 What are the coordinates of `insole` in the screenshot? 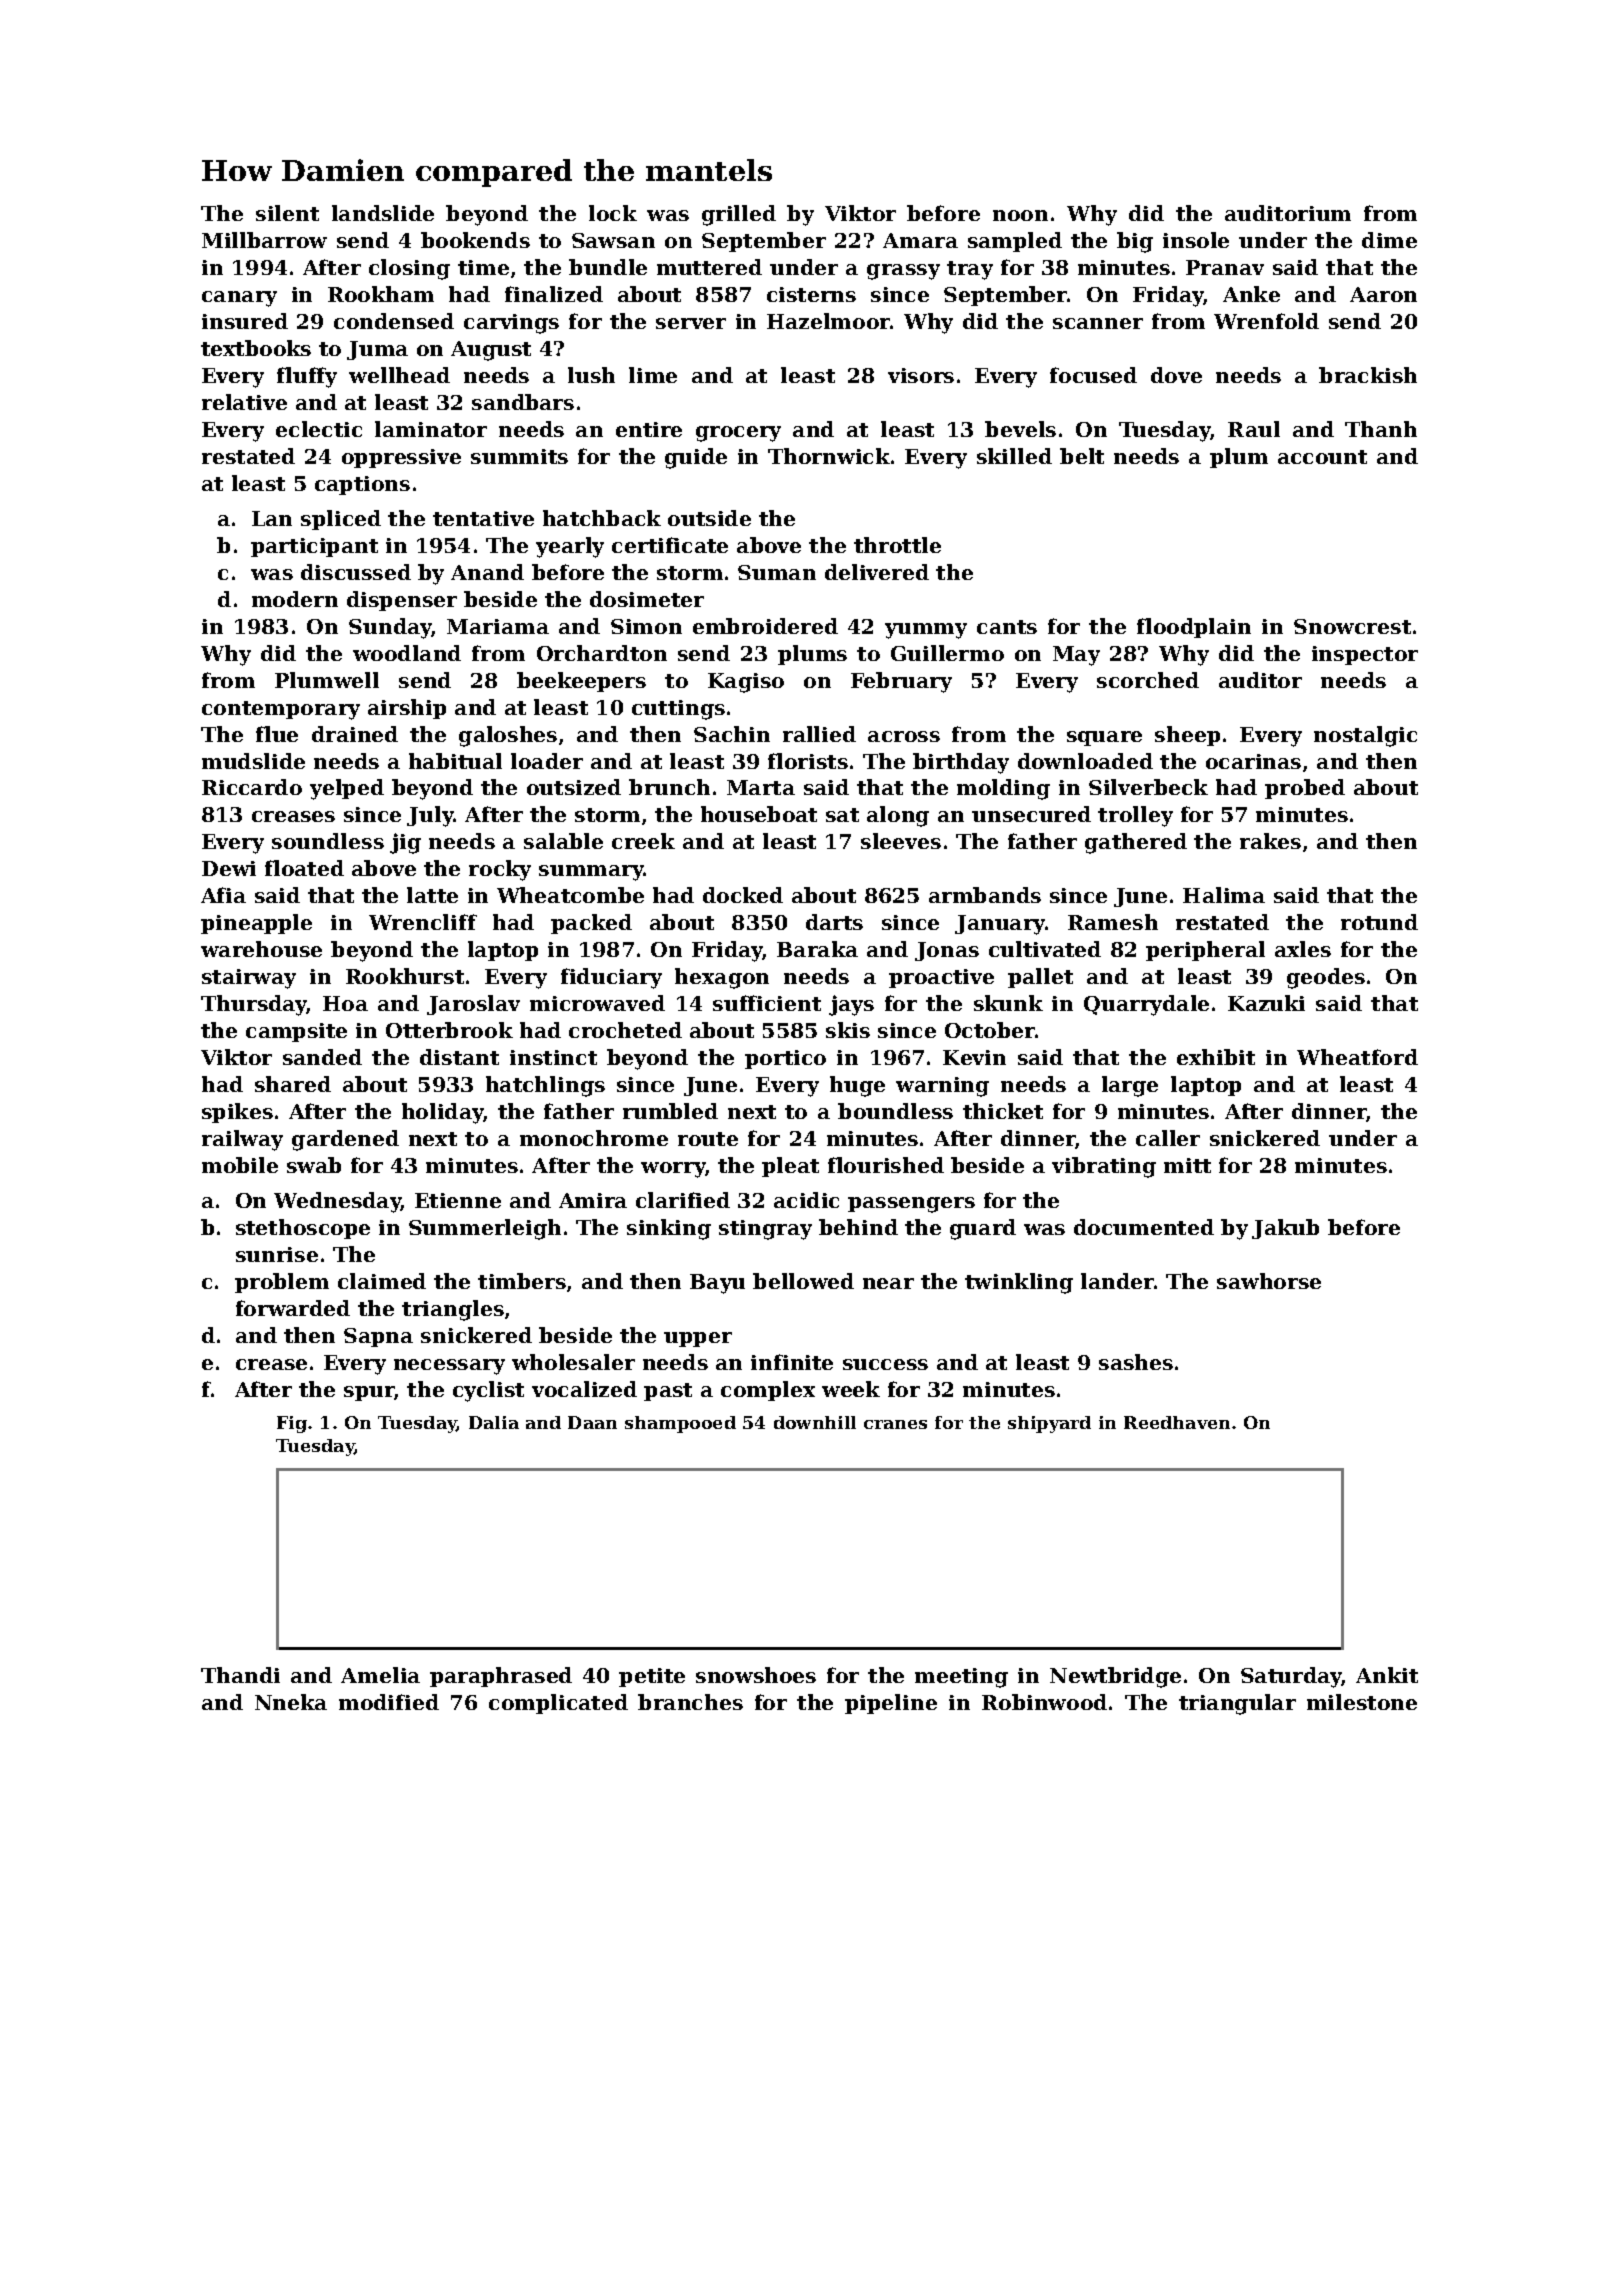 It's located at (1196, 240).
